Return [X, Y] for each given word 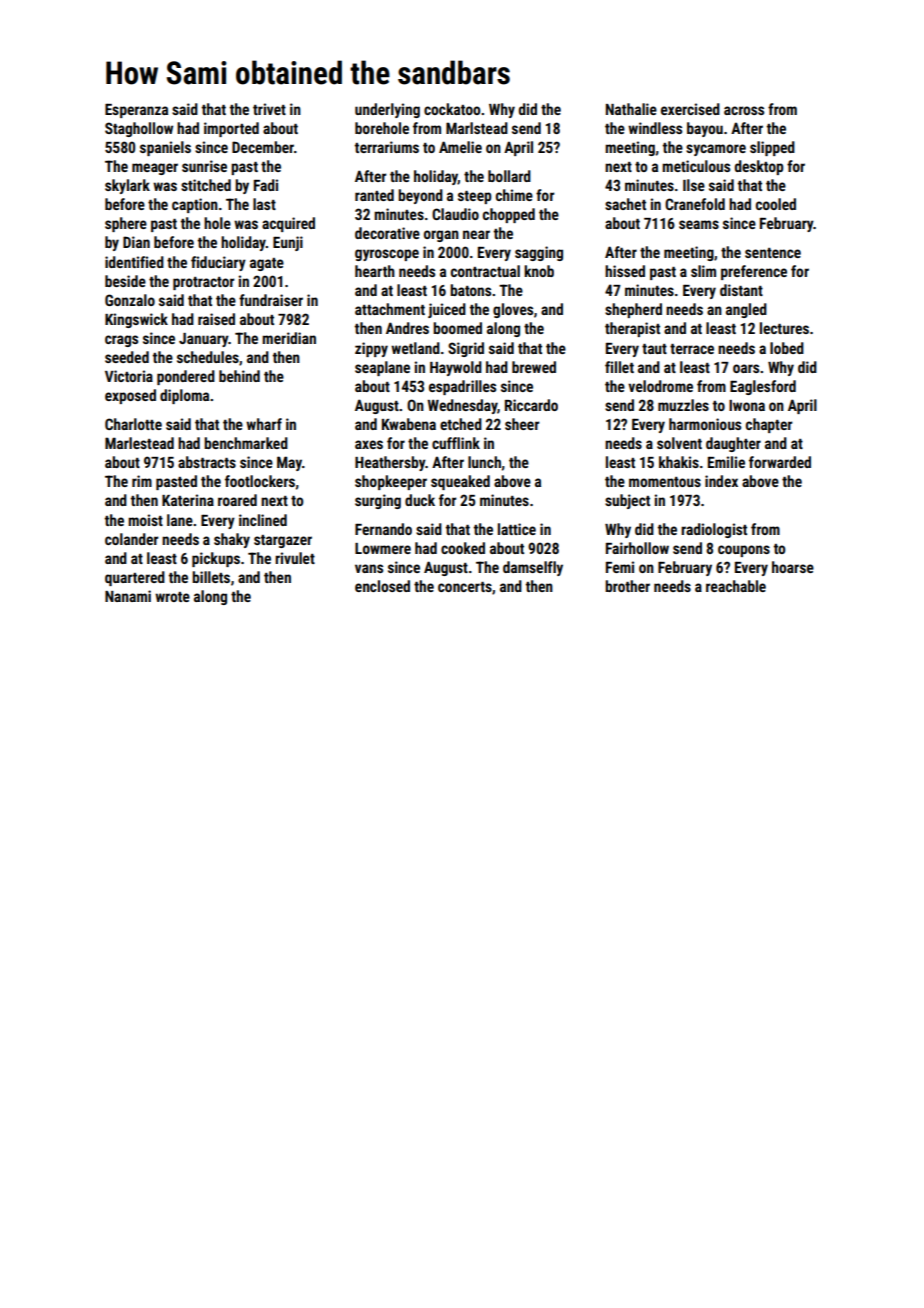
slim [703, 271]
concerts [465, 587]
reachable [736, 586]
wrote [172, 597]
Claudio [455, 214]
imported [231, 129]
